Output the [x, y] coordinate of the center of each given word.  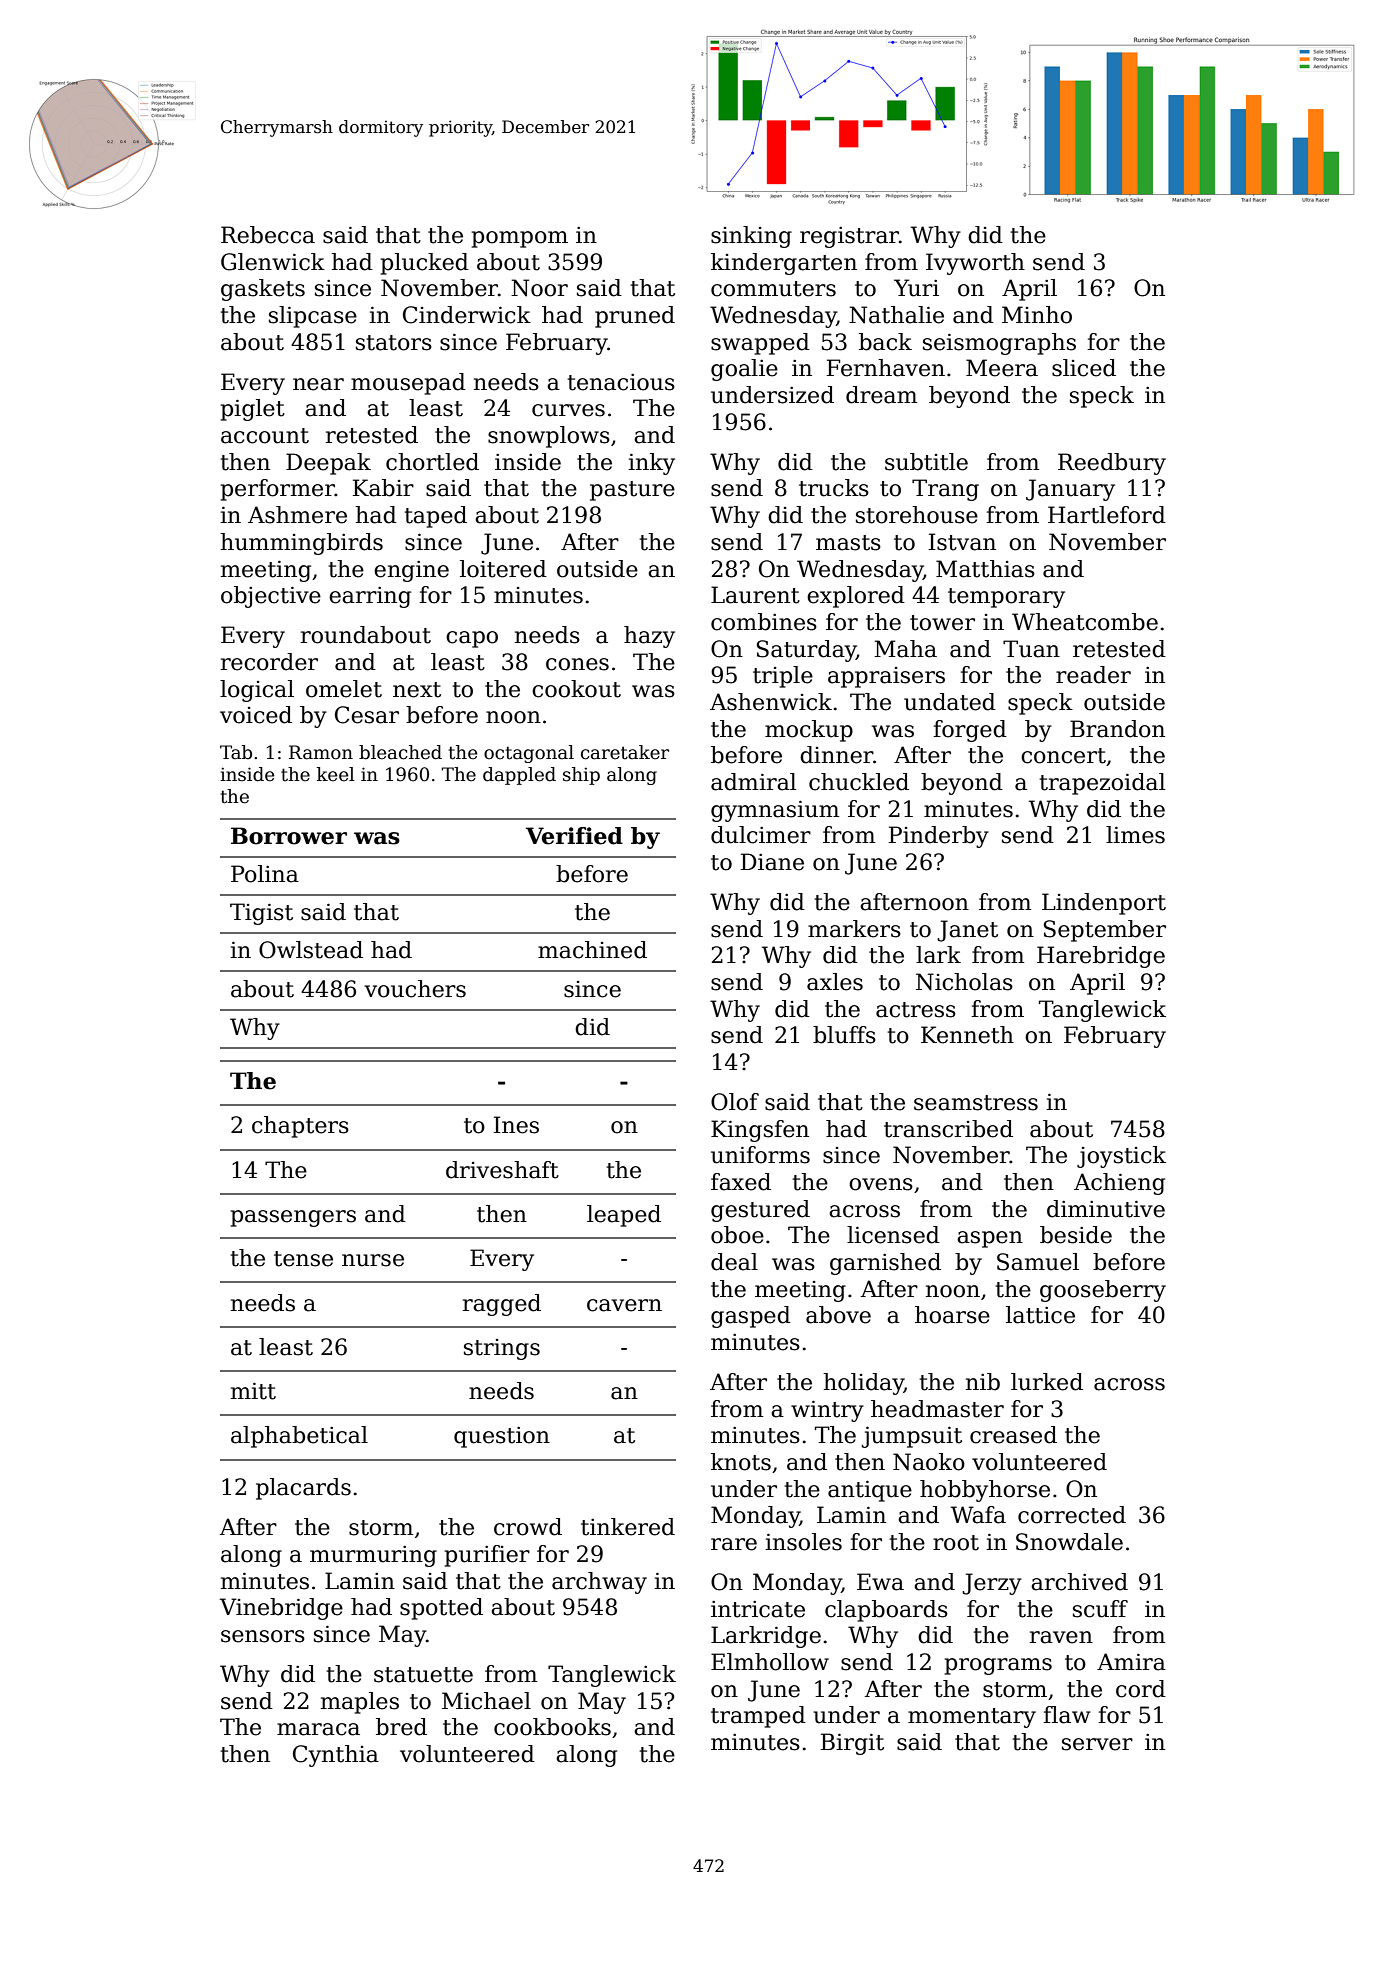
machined [592, 950]
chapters [300, 1127]
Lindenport [1104, 904]
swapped [760, 344]
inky [651, 464]
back [885, 342]
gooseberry [1103, 1291]
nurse [373, 1260]
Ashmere [297, 515]
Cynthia [336, 1756]
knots [741, 1462]
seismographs [999, 344]
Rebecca [268, 235]
